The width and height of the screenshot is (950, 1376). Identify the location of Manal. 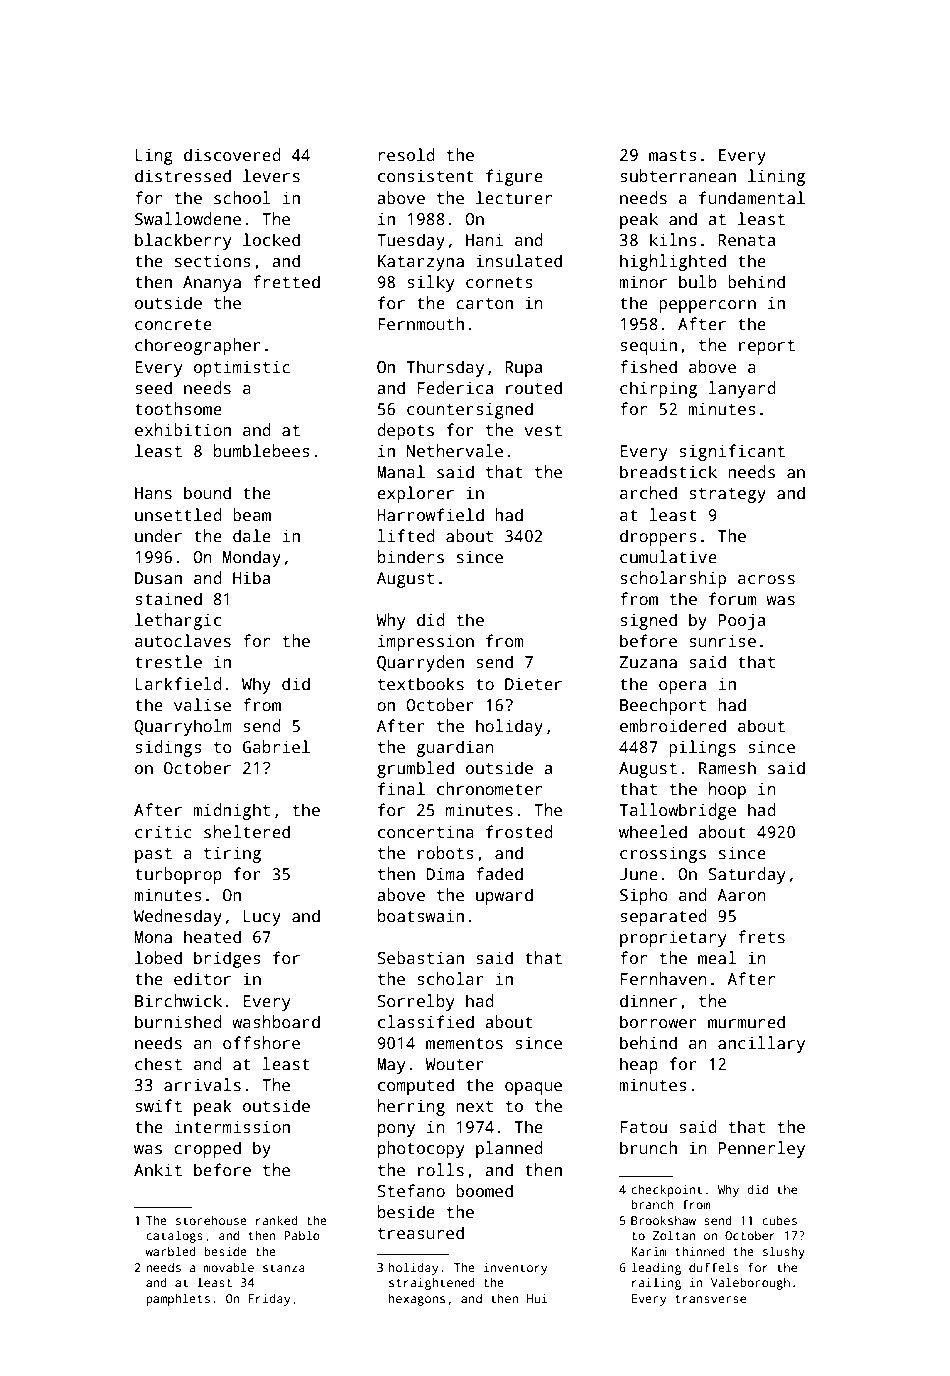
(401, 472).
